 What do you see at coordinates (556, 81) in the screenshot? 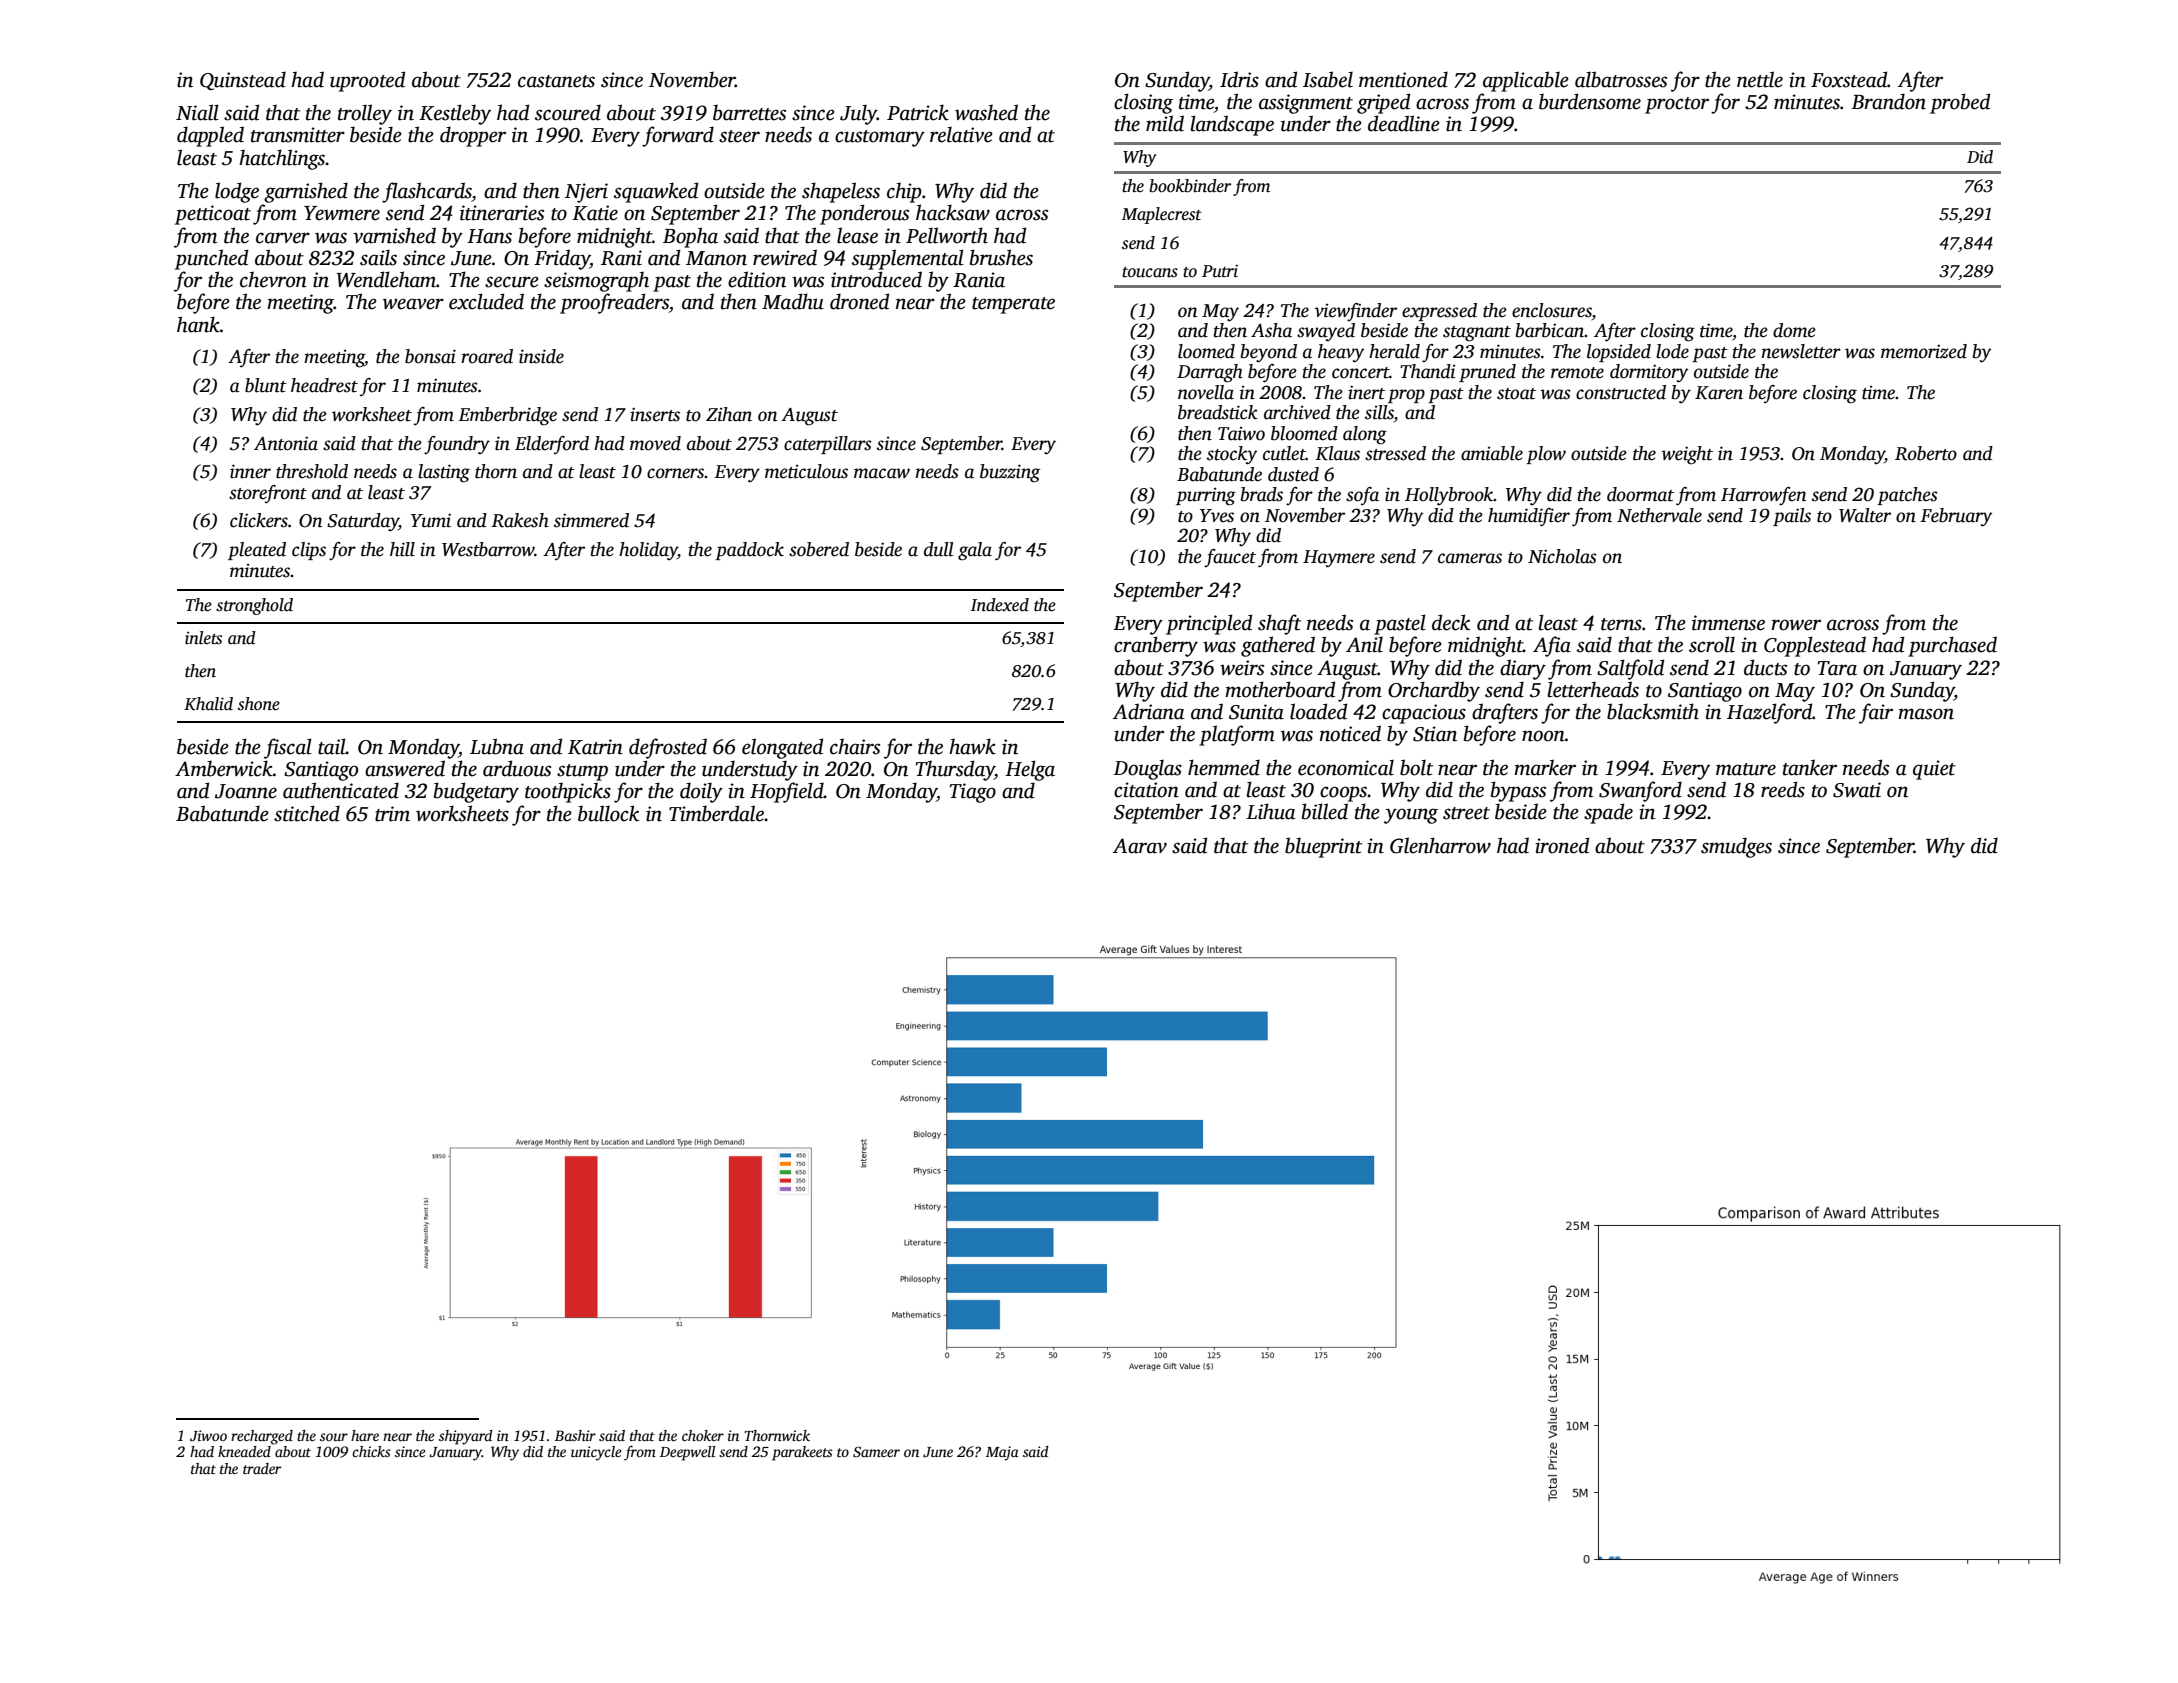
I see `castanets` at bounding box center [556, 81].
